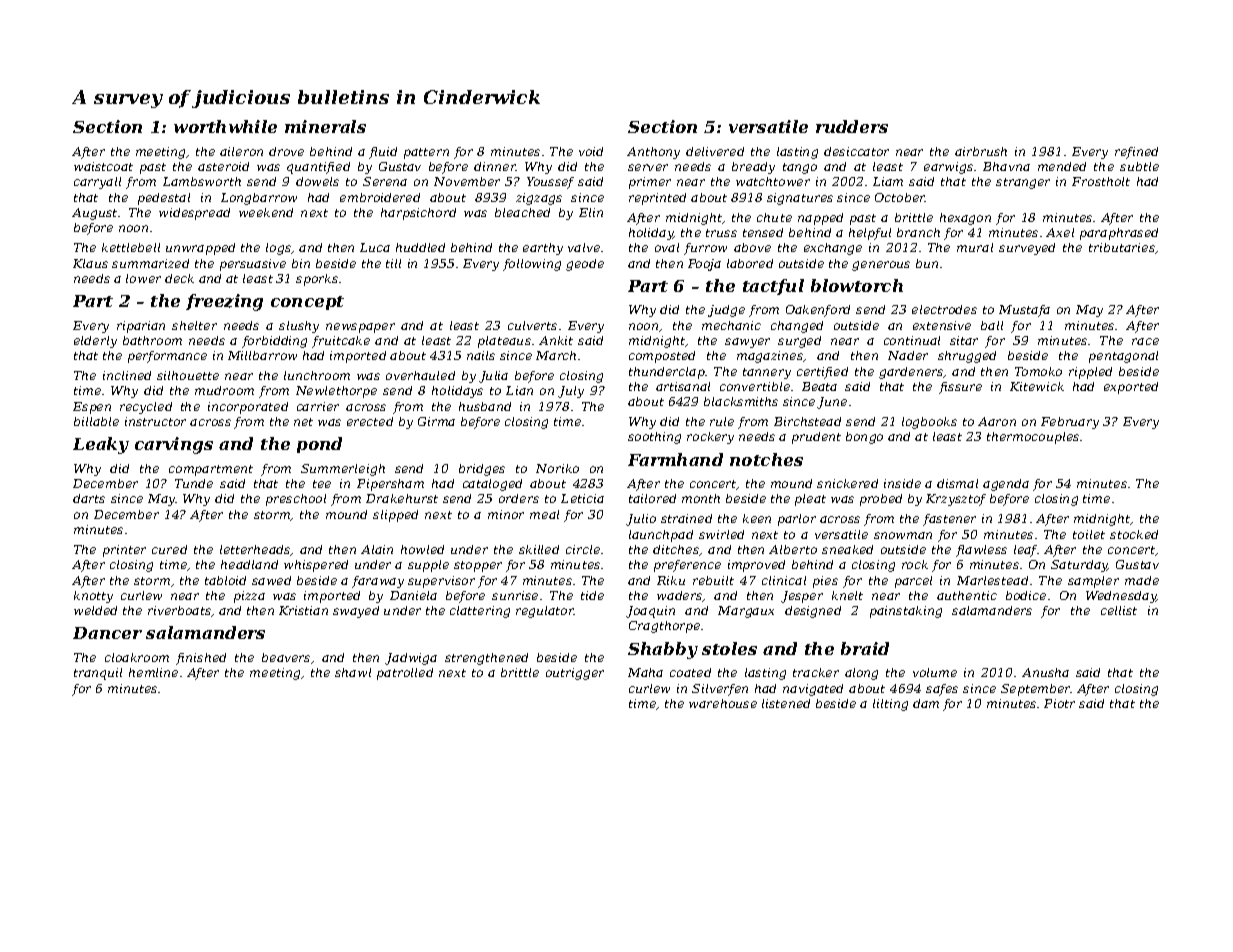 This image has height=952, width=1233. I want to click on Girma, so click(436, 421).
